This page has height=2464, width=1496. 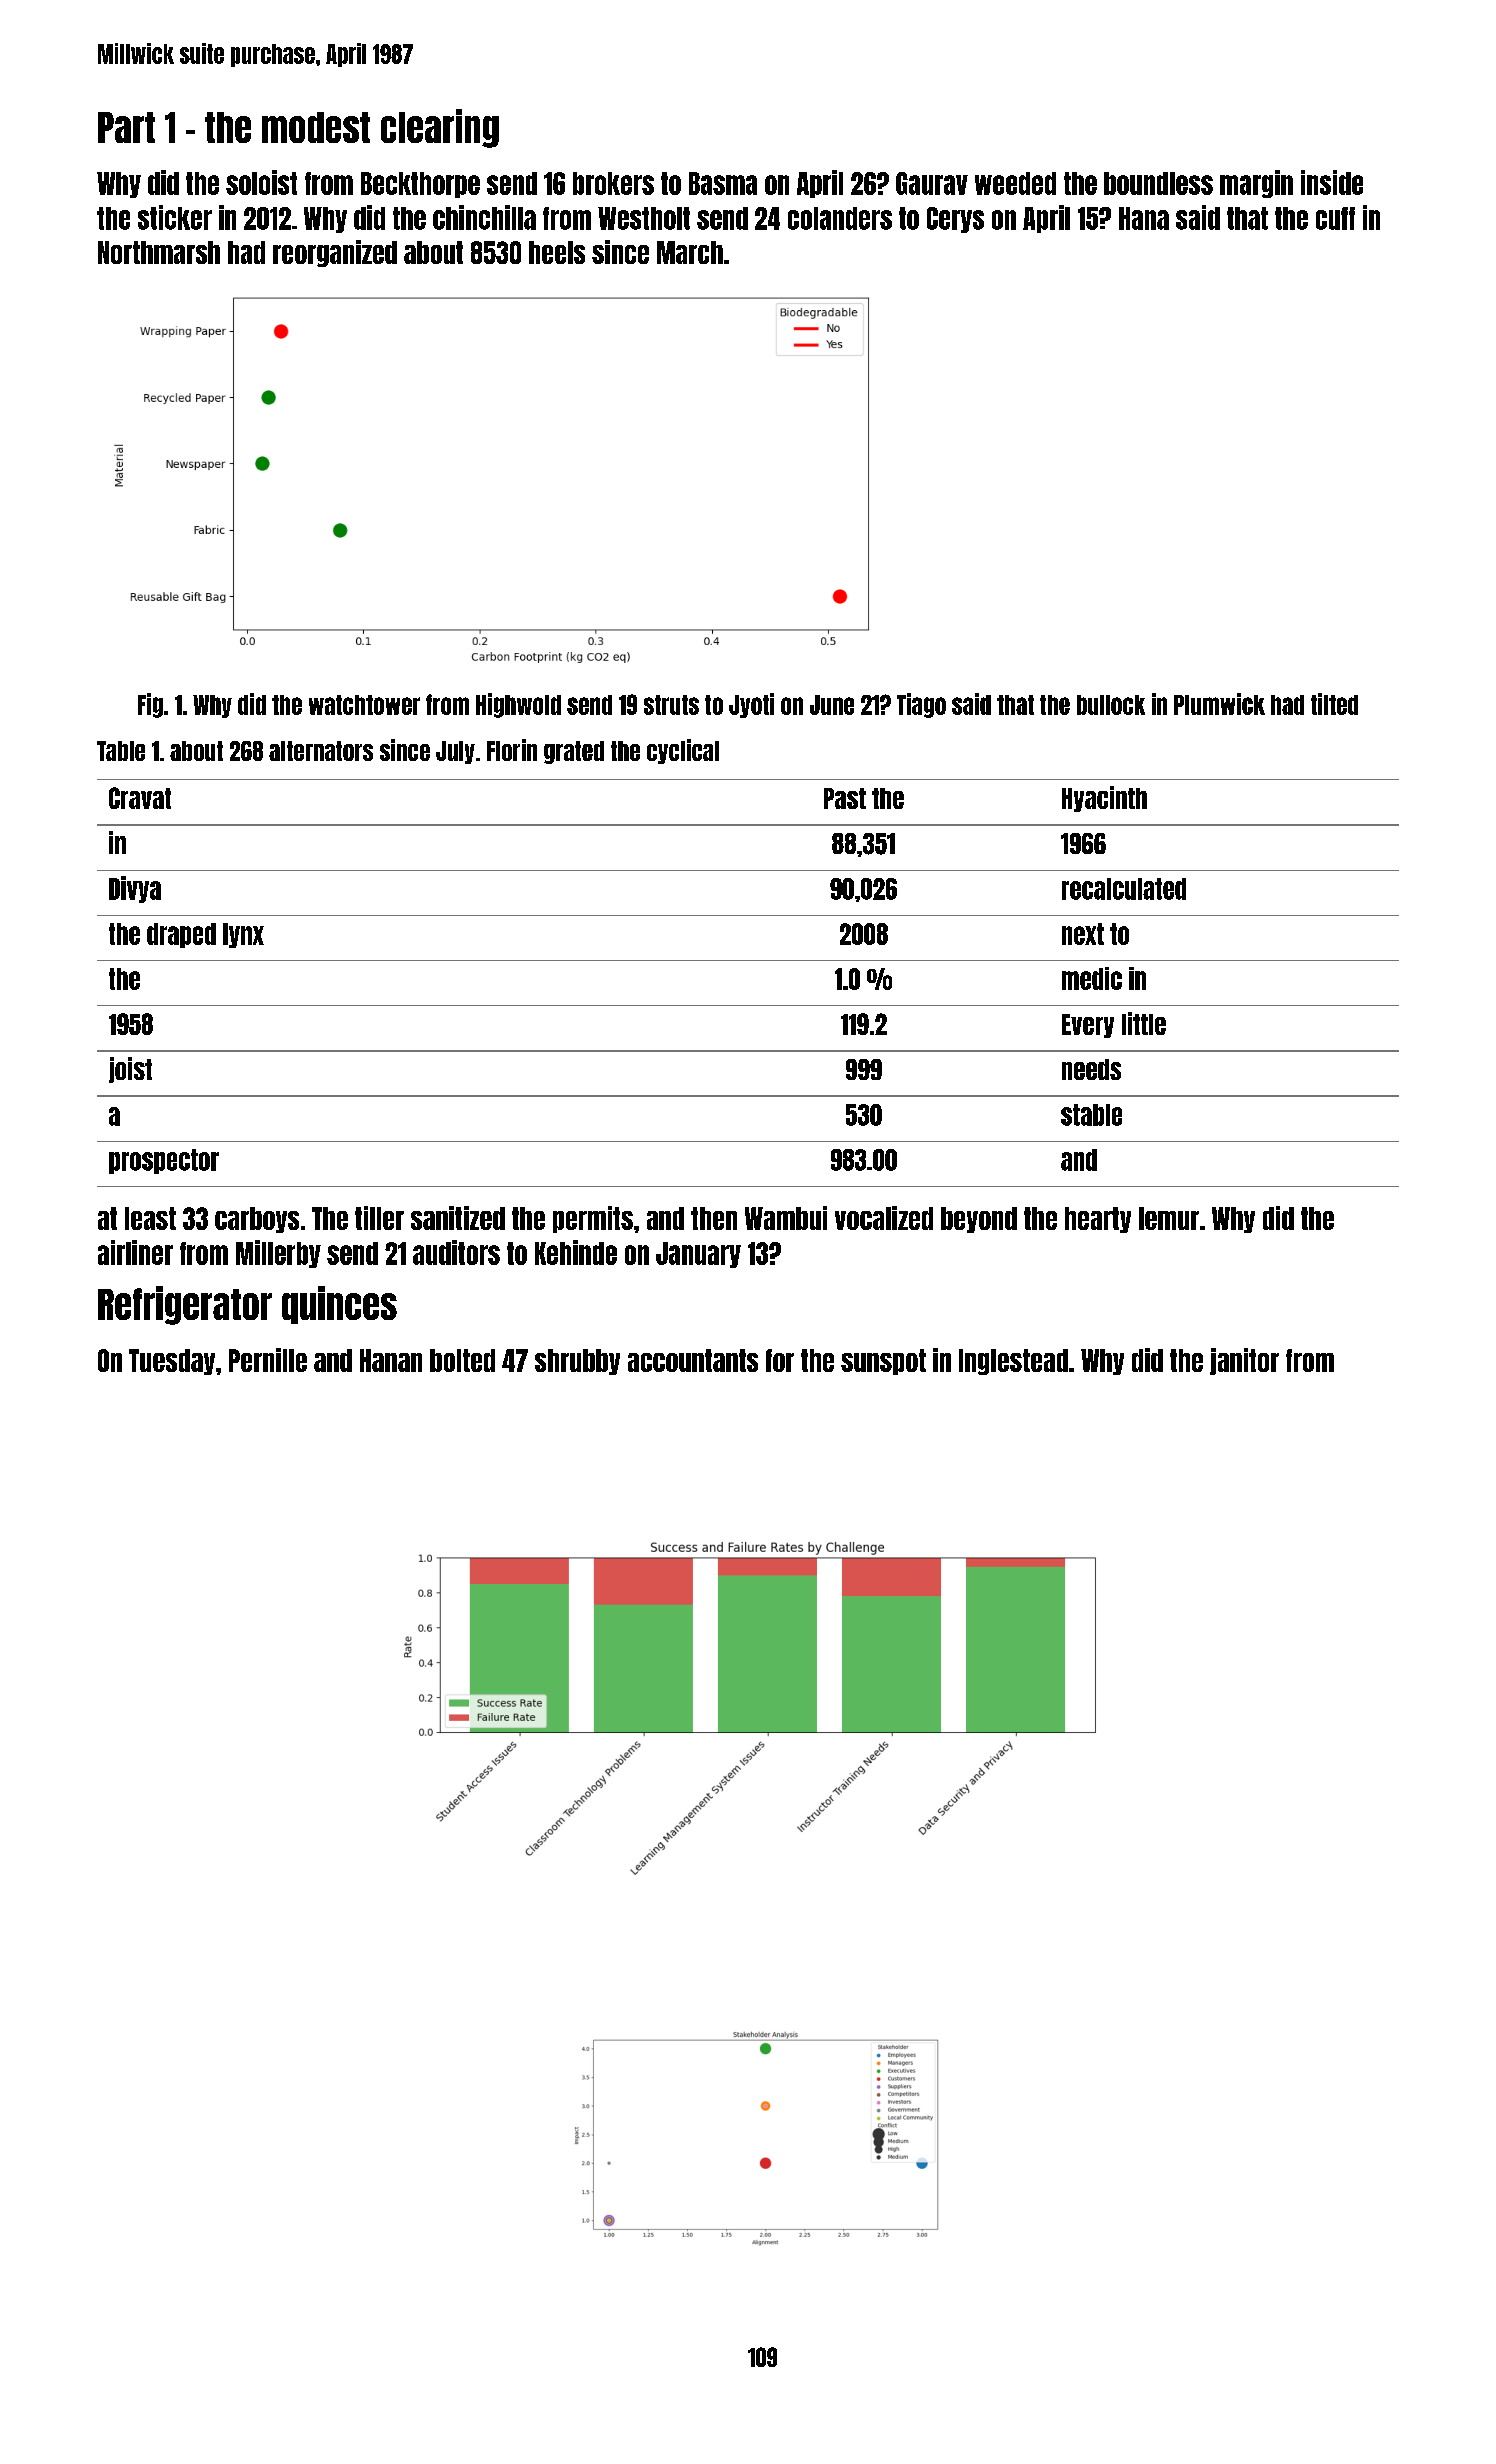 I want to click on modest, so click(x=316, y=127).
